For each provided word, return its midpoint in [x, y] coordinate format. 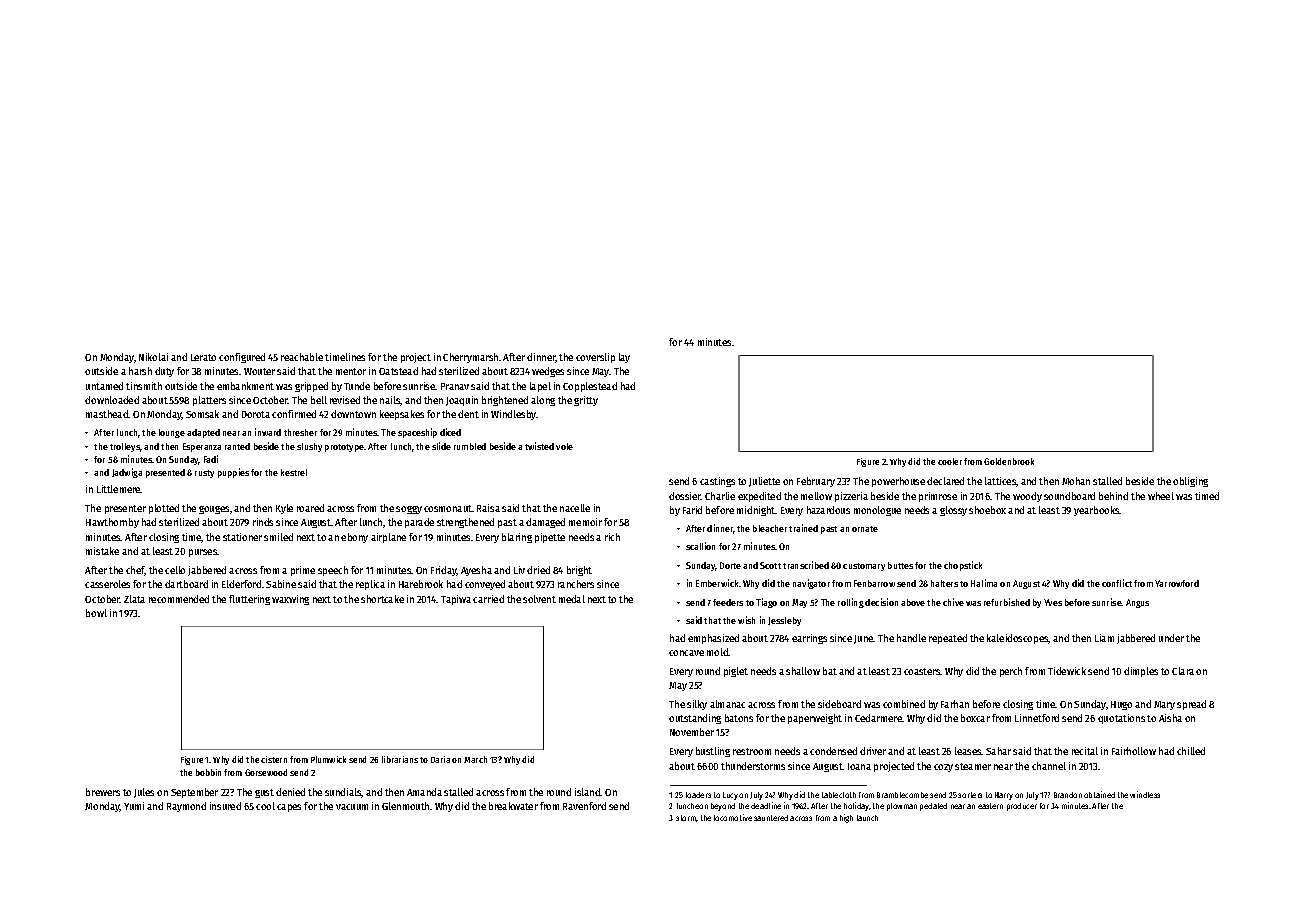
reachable [302, 357]
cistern [274, 759]
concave [686, 653]
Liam [1104, 638]
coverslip [595, 358]
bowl [96, 613]
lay [624, 358]
